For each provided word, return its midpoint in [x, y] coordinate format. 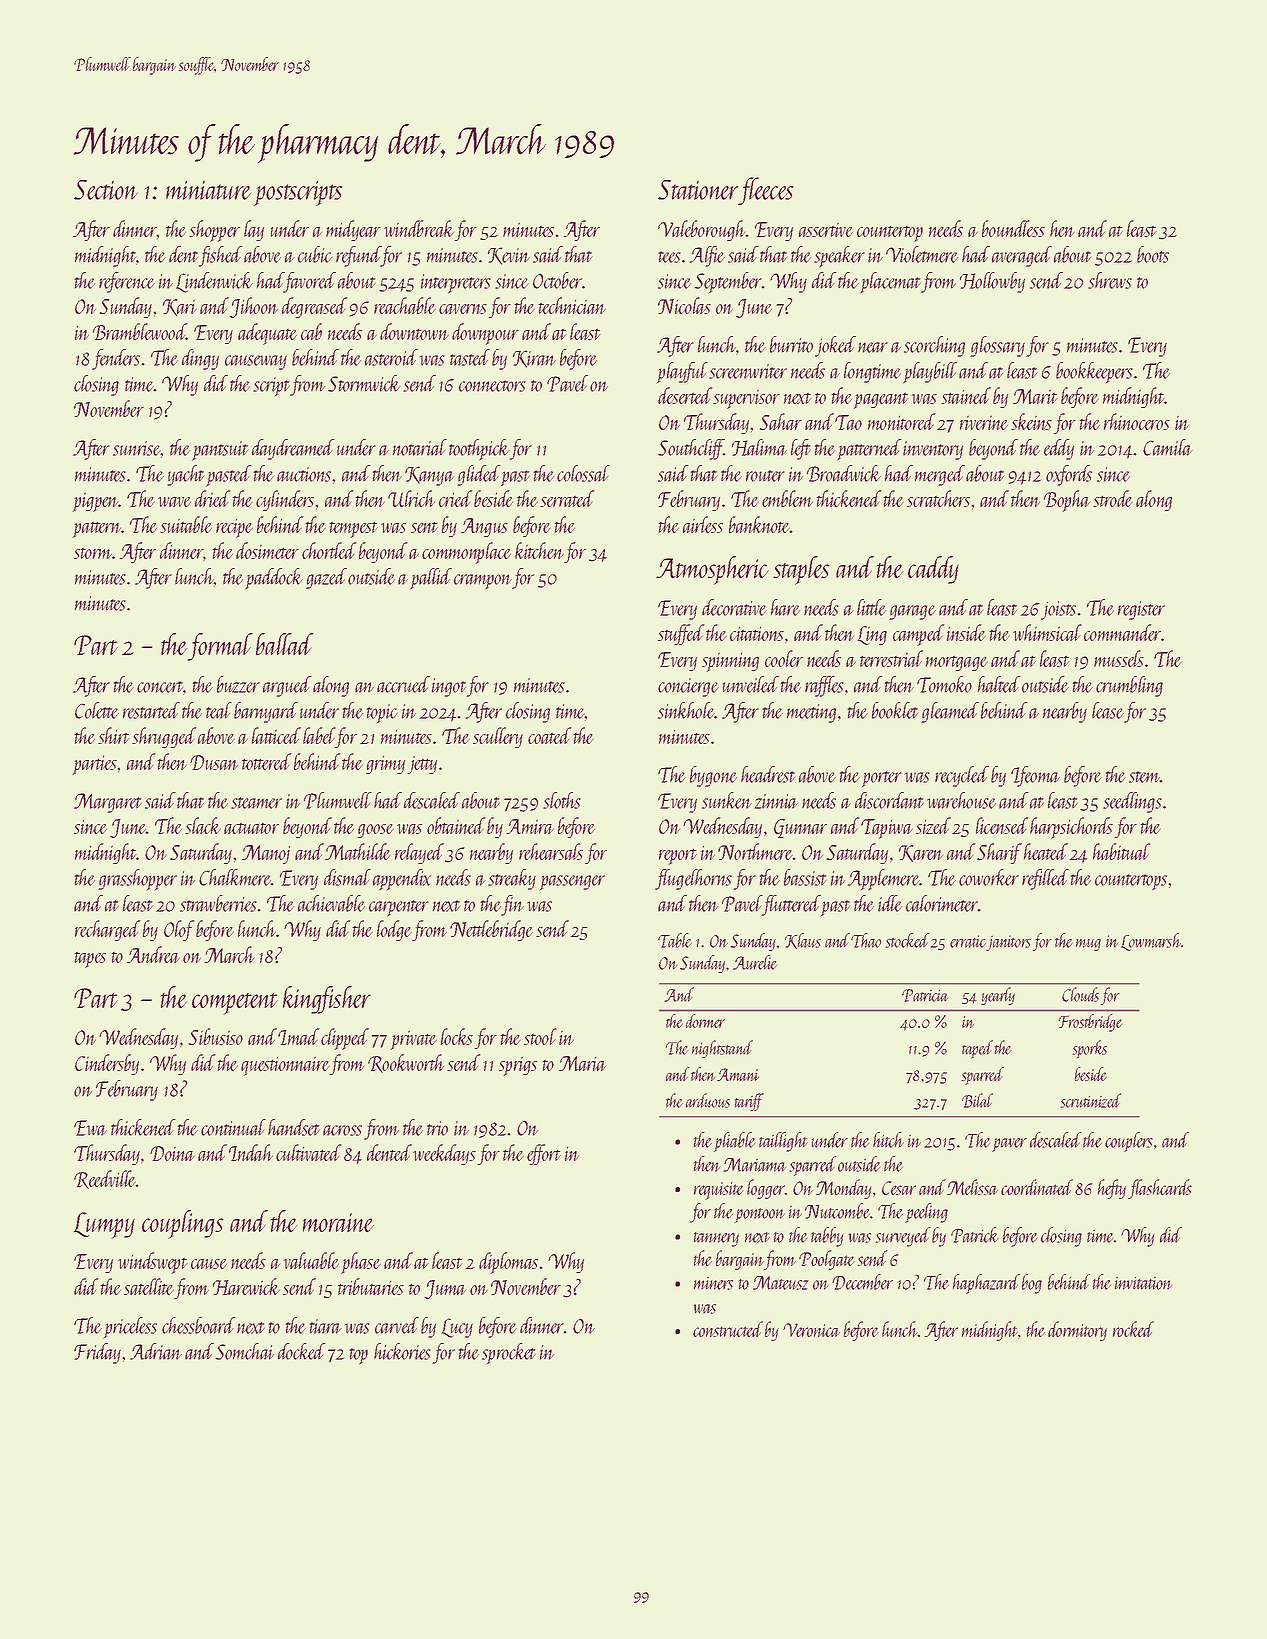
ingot [449, 687]
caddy [933, 570]
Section [106, 190]
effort [544, 1154]
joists [1058, 610]
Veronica [811, 1330]
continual [233, 1127]
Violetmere [922, 254]
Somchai [245, 1351]
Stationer [698, 190]
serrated [567, 498]
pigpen [96, 502]
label [319, 735]
